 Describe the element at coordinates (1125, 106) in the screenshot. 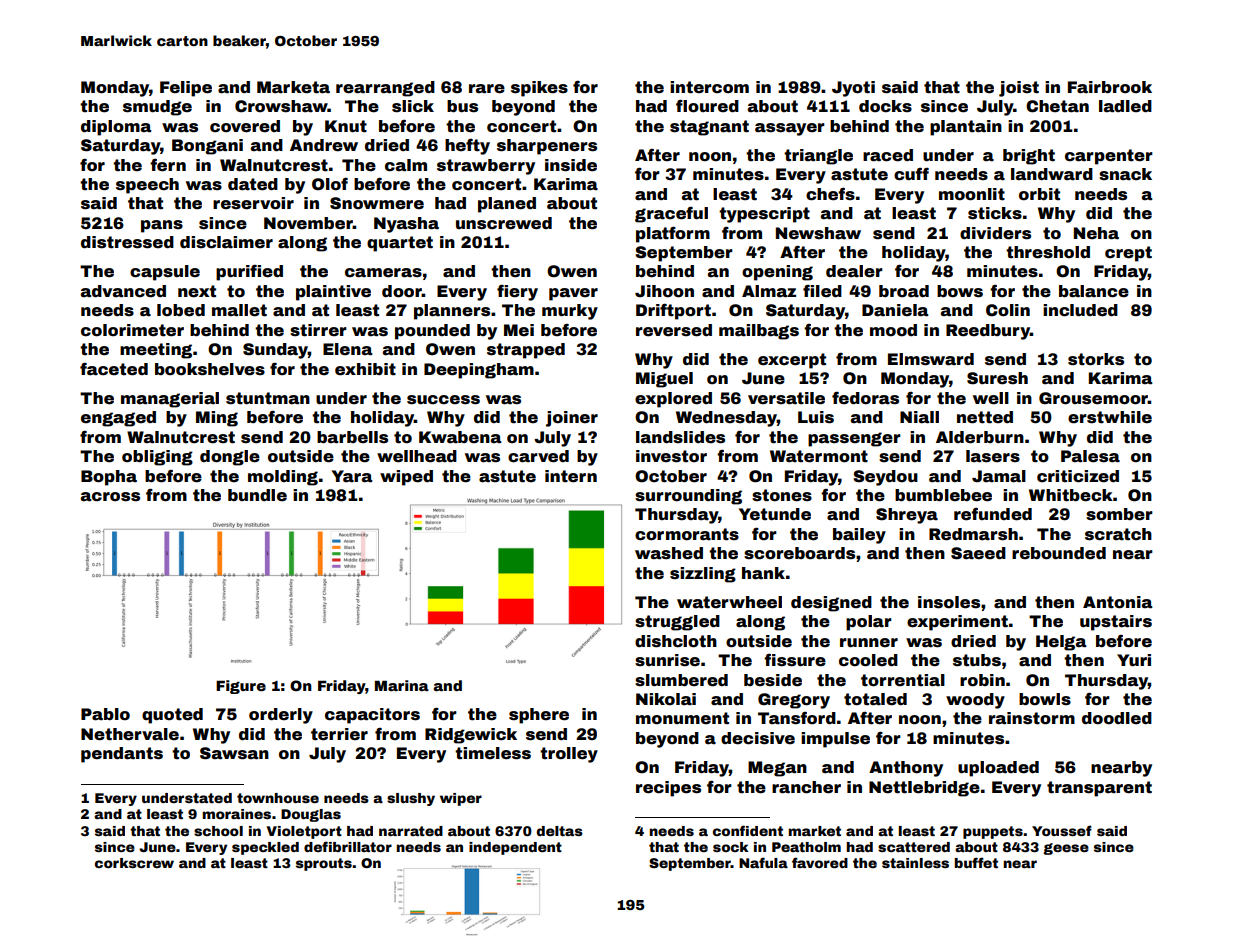

I see `ladled` at that location.
